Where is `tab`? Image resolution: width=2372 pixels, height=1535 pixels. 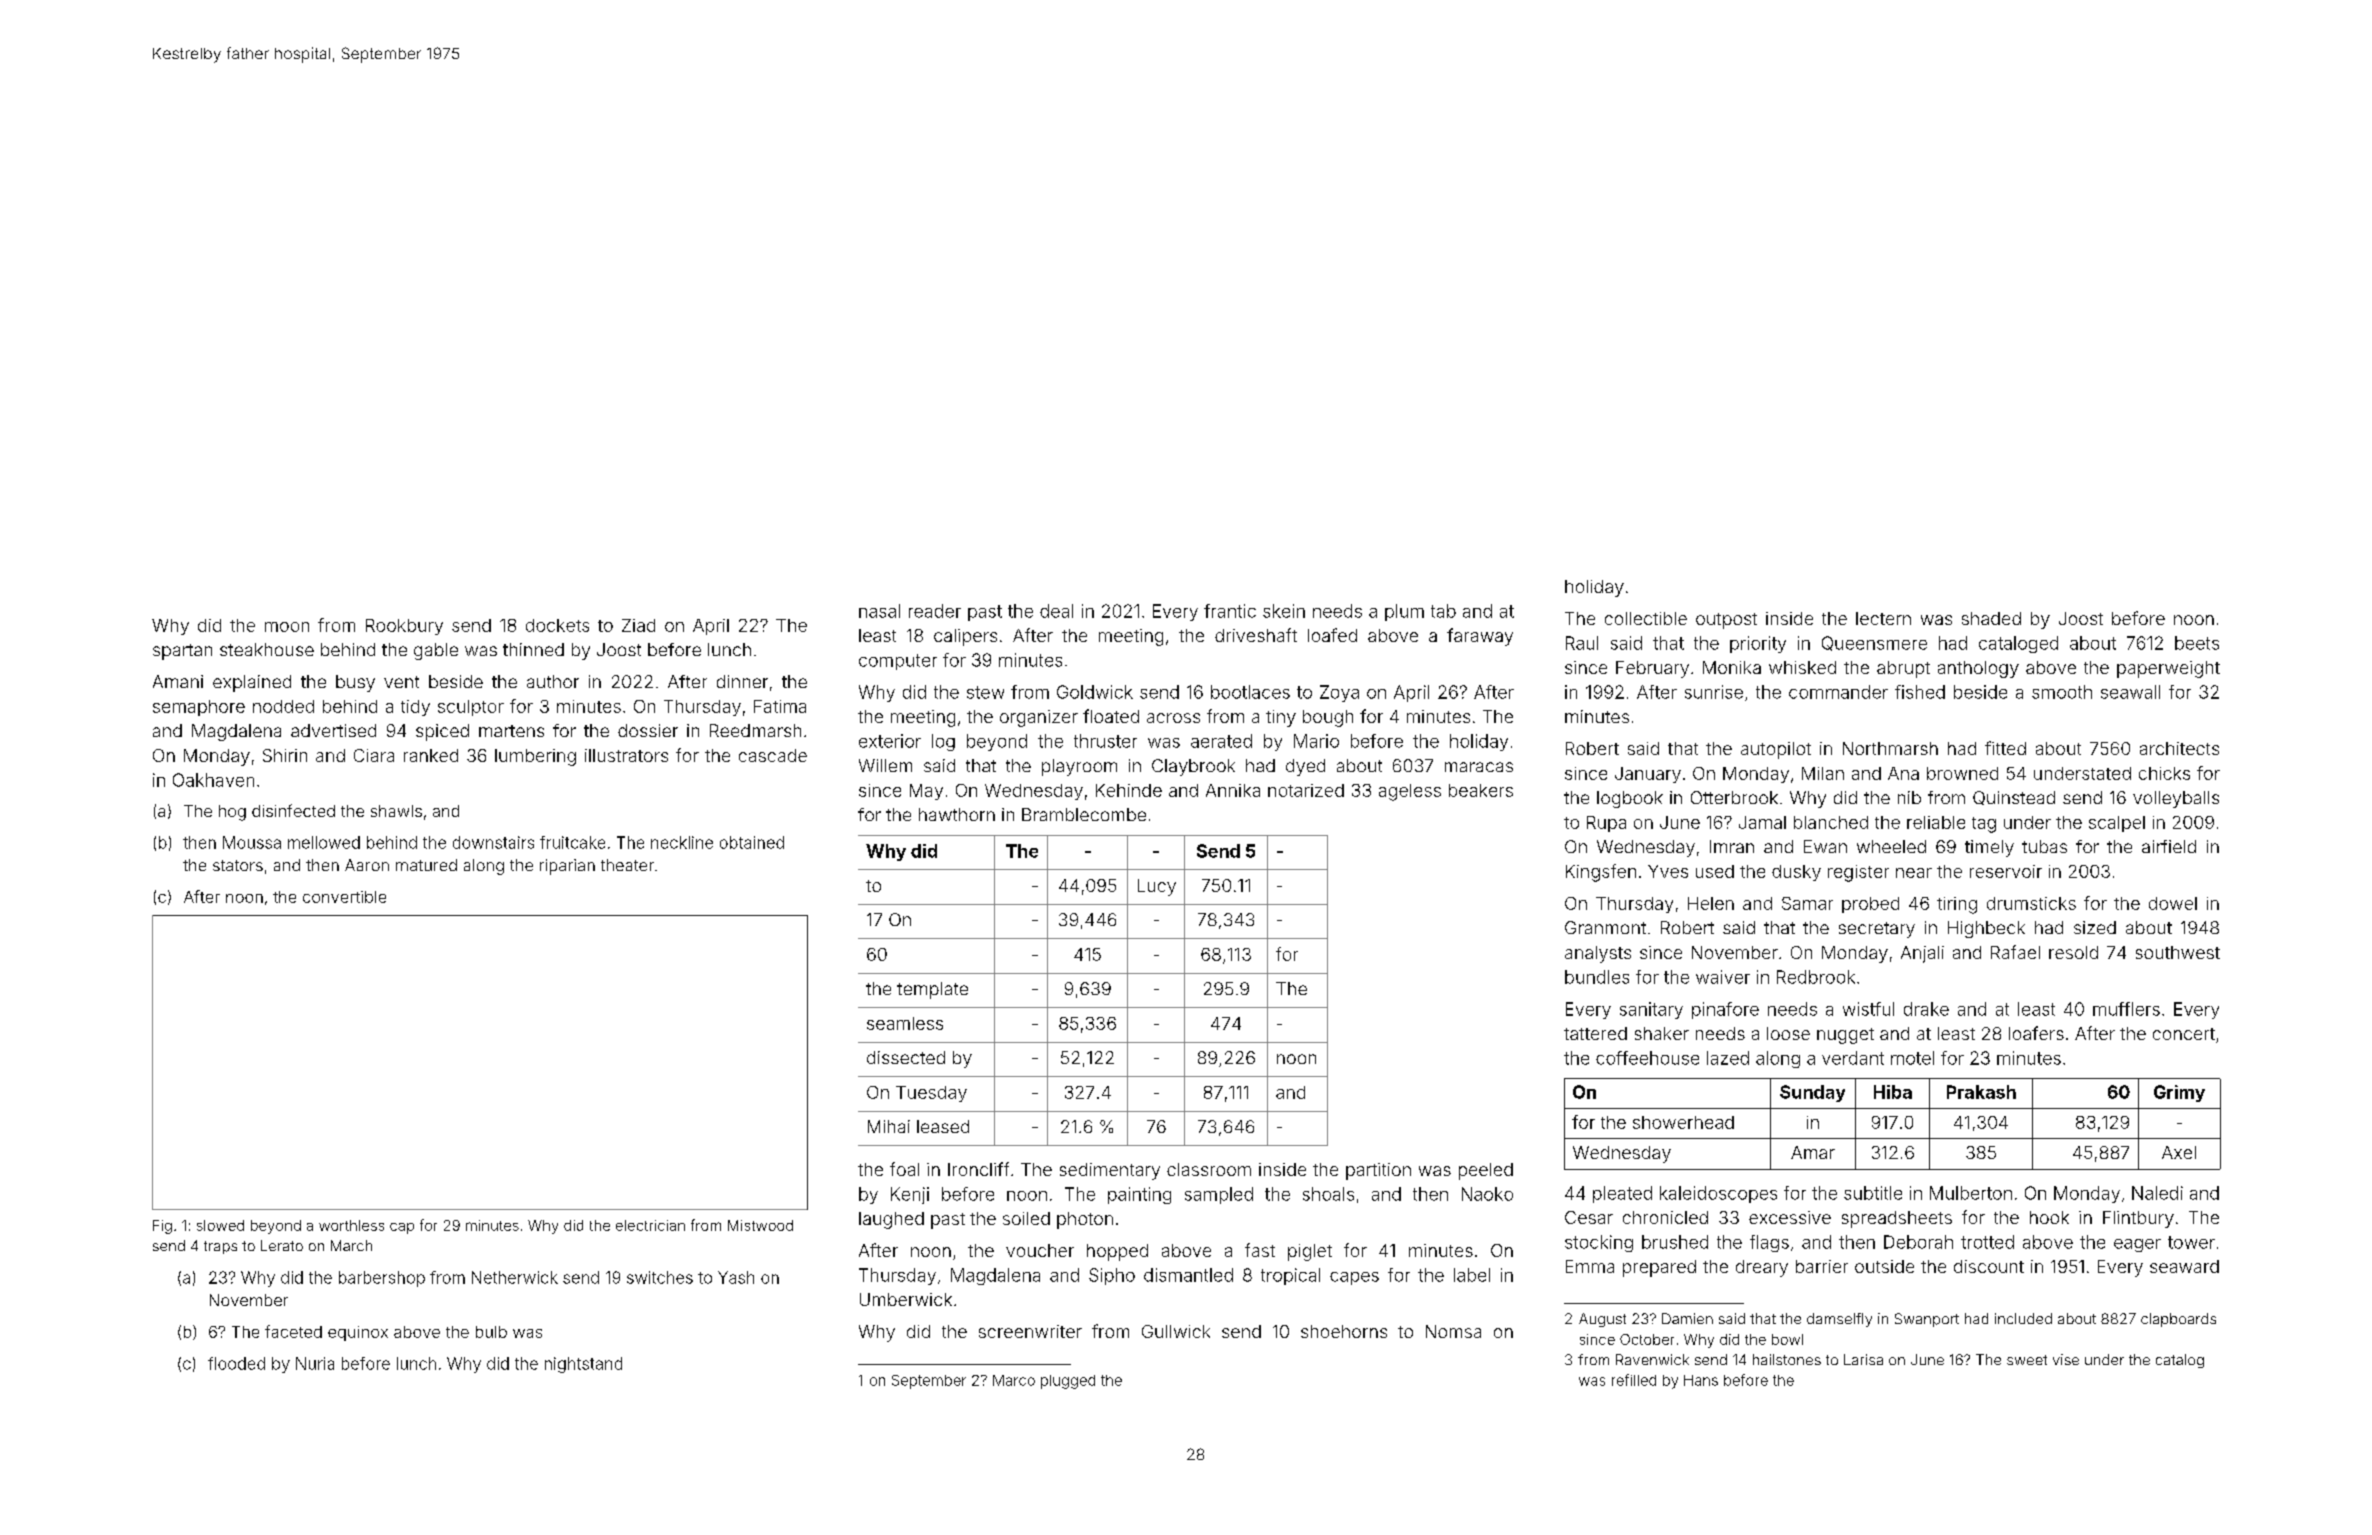 tab is located at coordinates (1443, 611).
